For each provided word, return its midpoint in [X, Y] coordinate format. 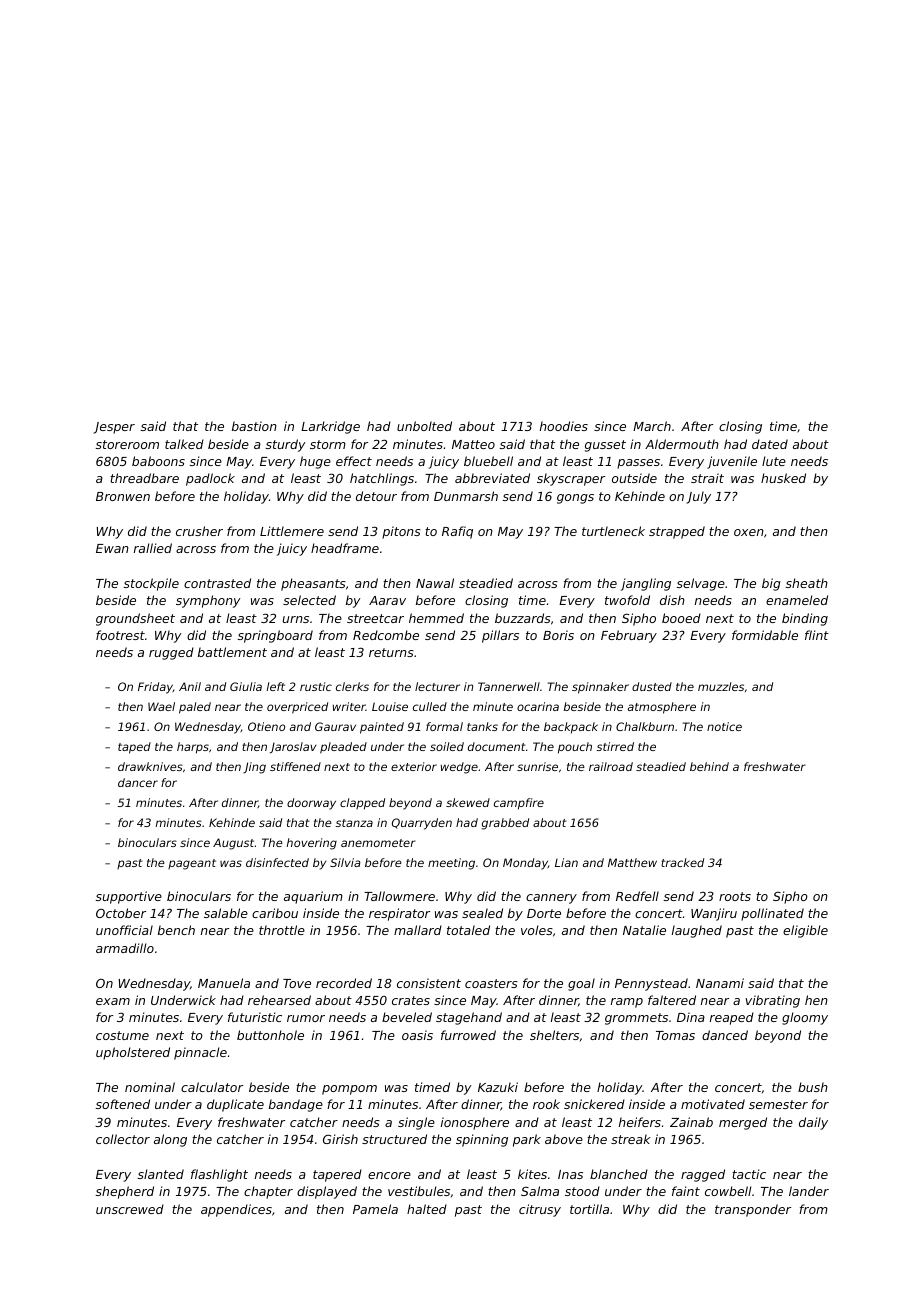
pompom [349, 1090]
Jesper [114, 428]
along [170, 1140]
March [652, 426]
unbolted [424, 426]
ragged [703, 1175]
